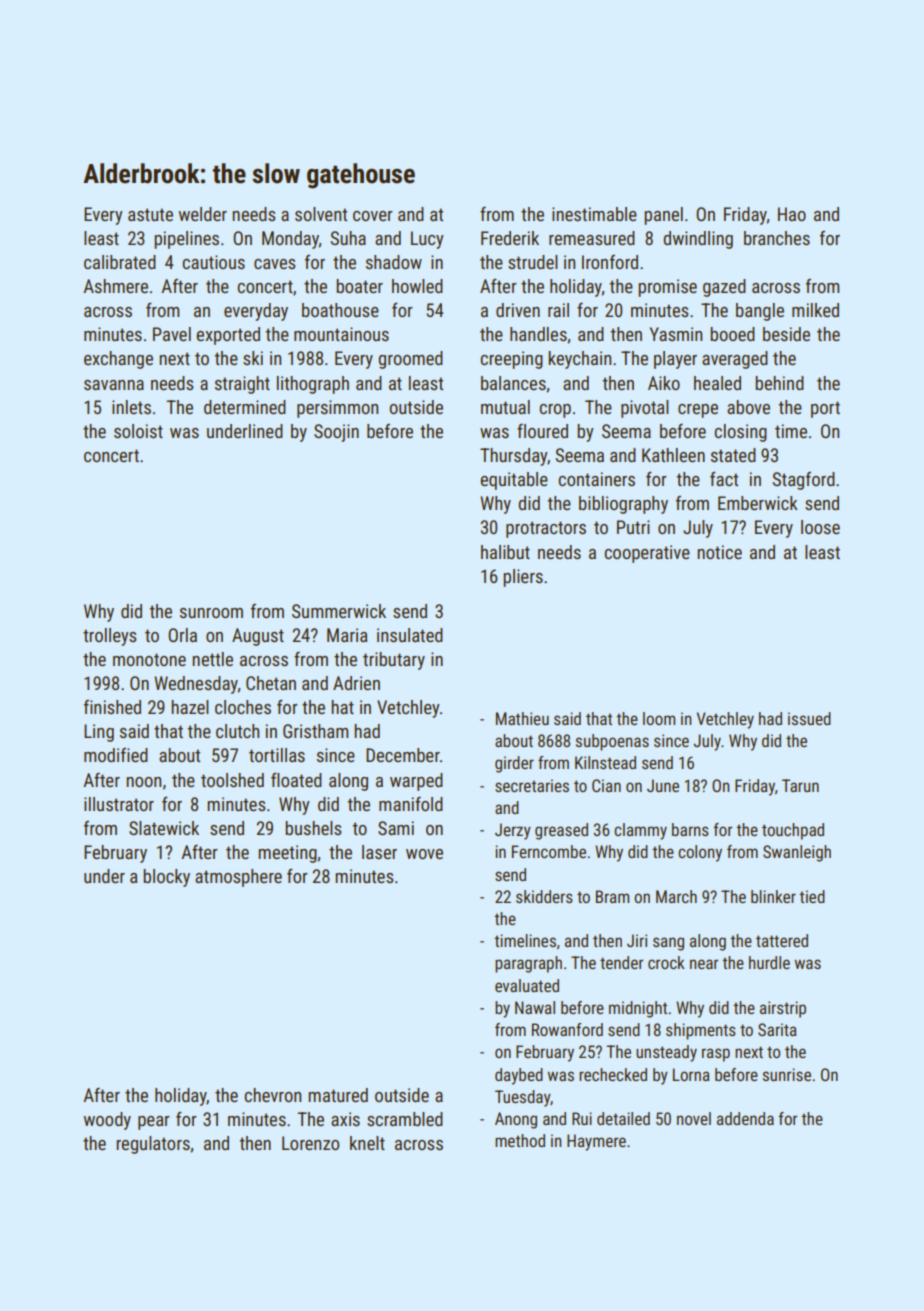  I want to click on Nawal, so click(535, 1007).
